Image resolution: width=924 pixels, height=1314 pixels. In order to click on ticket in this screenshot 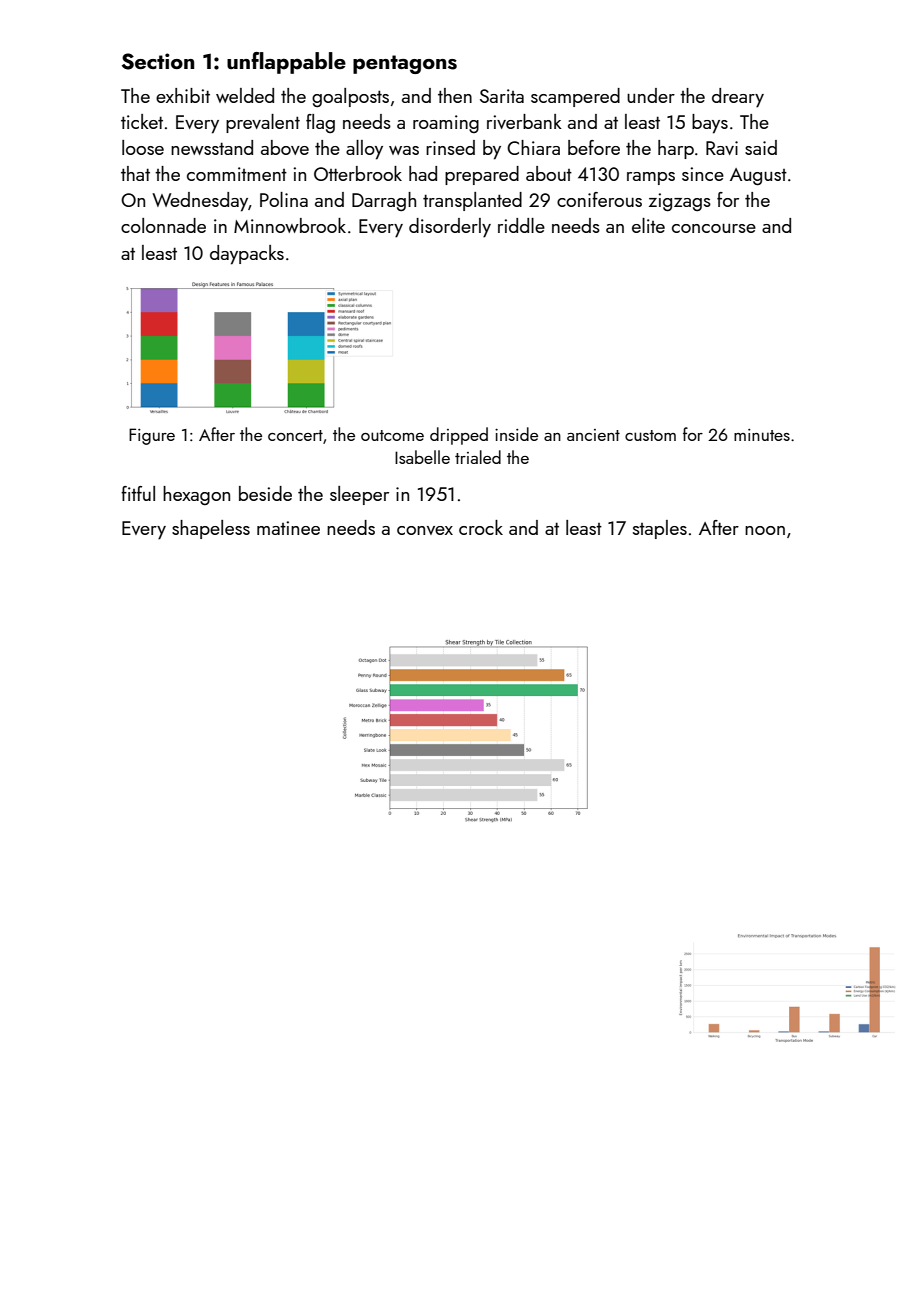, I will do `click(142, 121)`.
